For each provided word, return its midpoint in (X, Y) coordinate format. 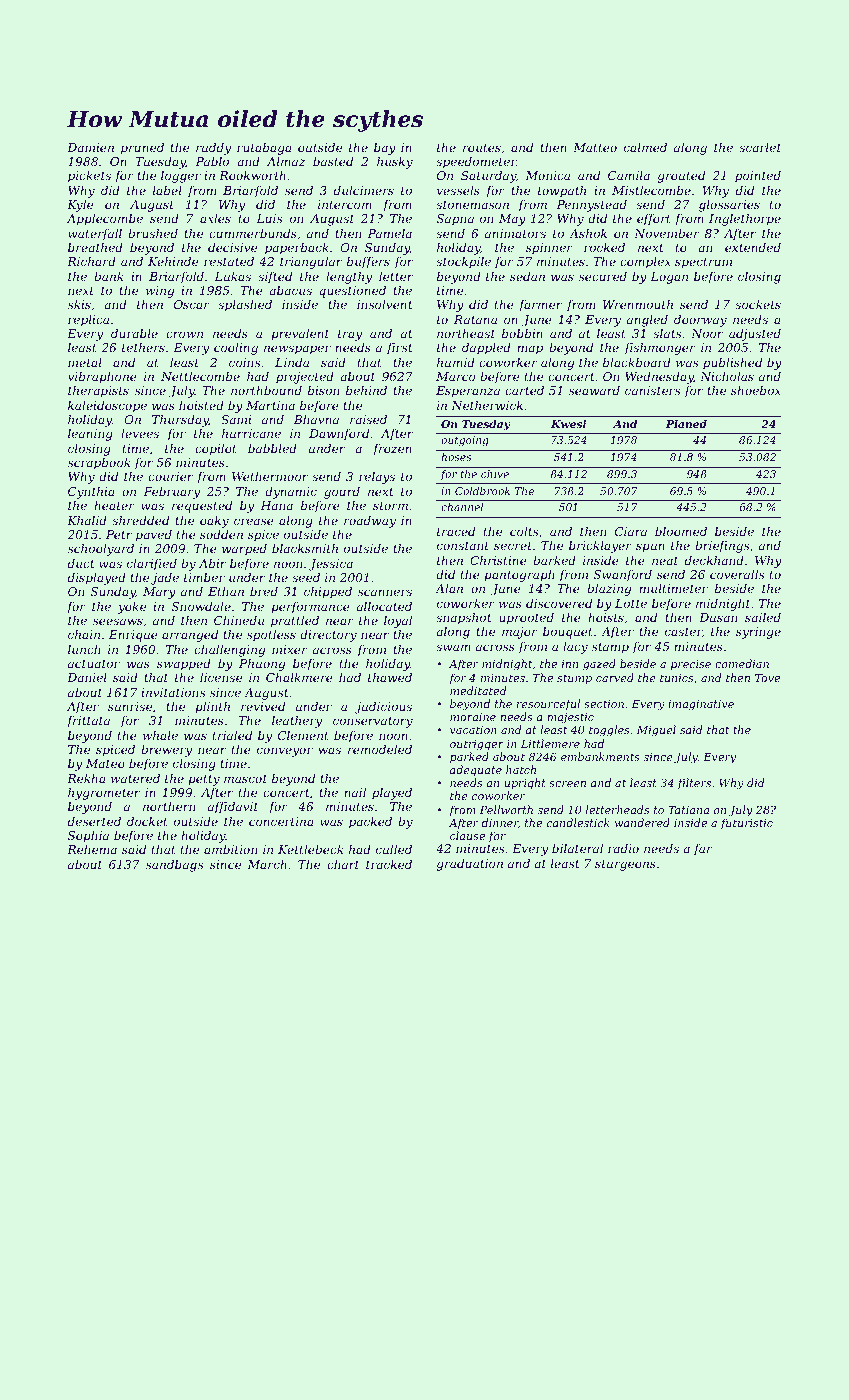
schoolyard (101, 550)
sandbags (174, 866)
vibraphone (102, 378)
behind (366, 390)
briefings (722, 547)
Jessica (331, 565)
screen (567, 784)
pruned (142, 149)
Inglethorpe (745, 220)
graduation (470, 865)
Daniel (87, 677)
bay (385, 149)
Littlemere (550, 743)
